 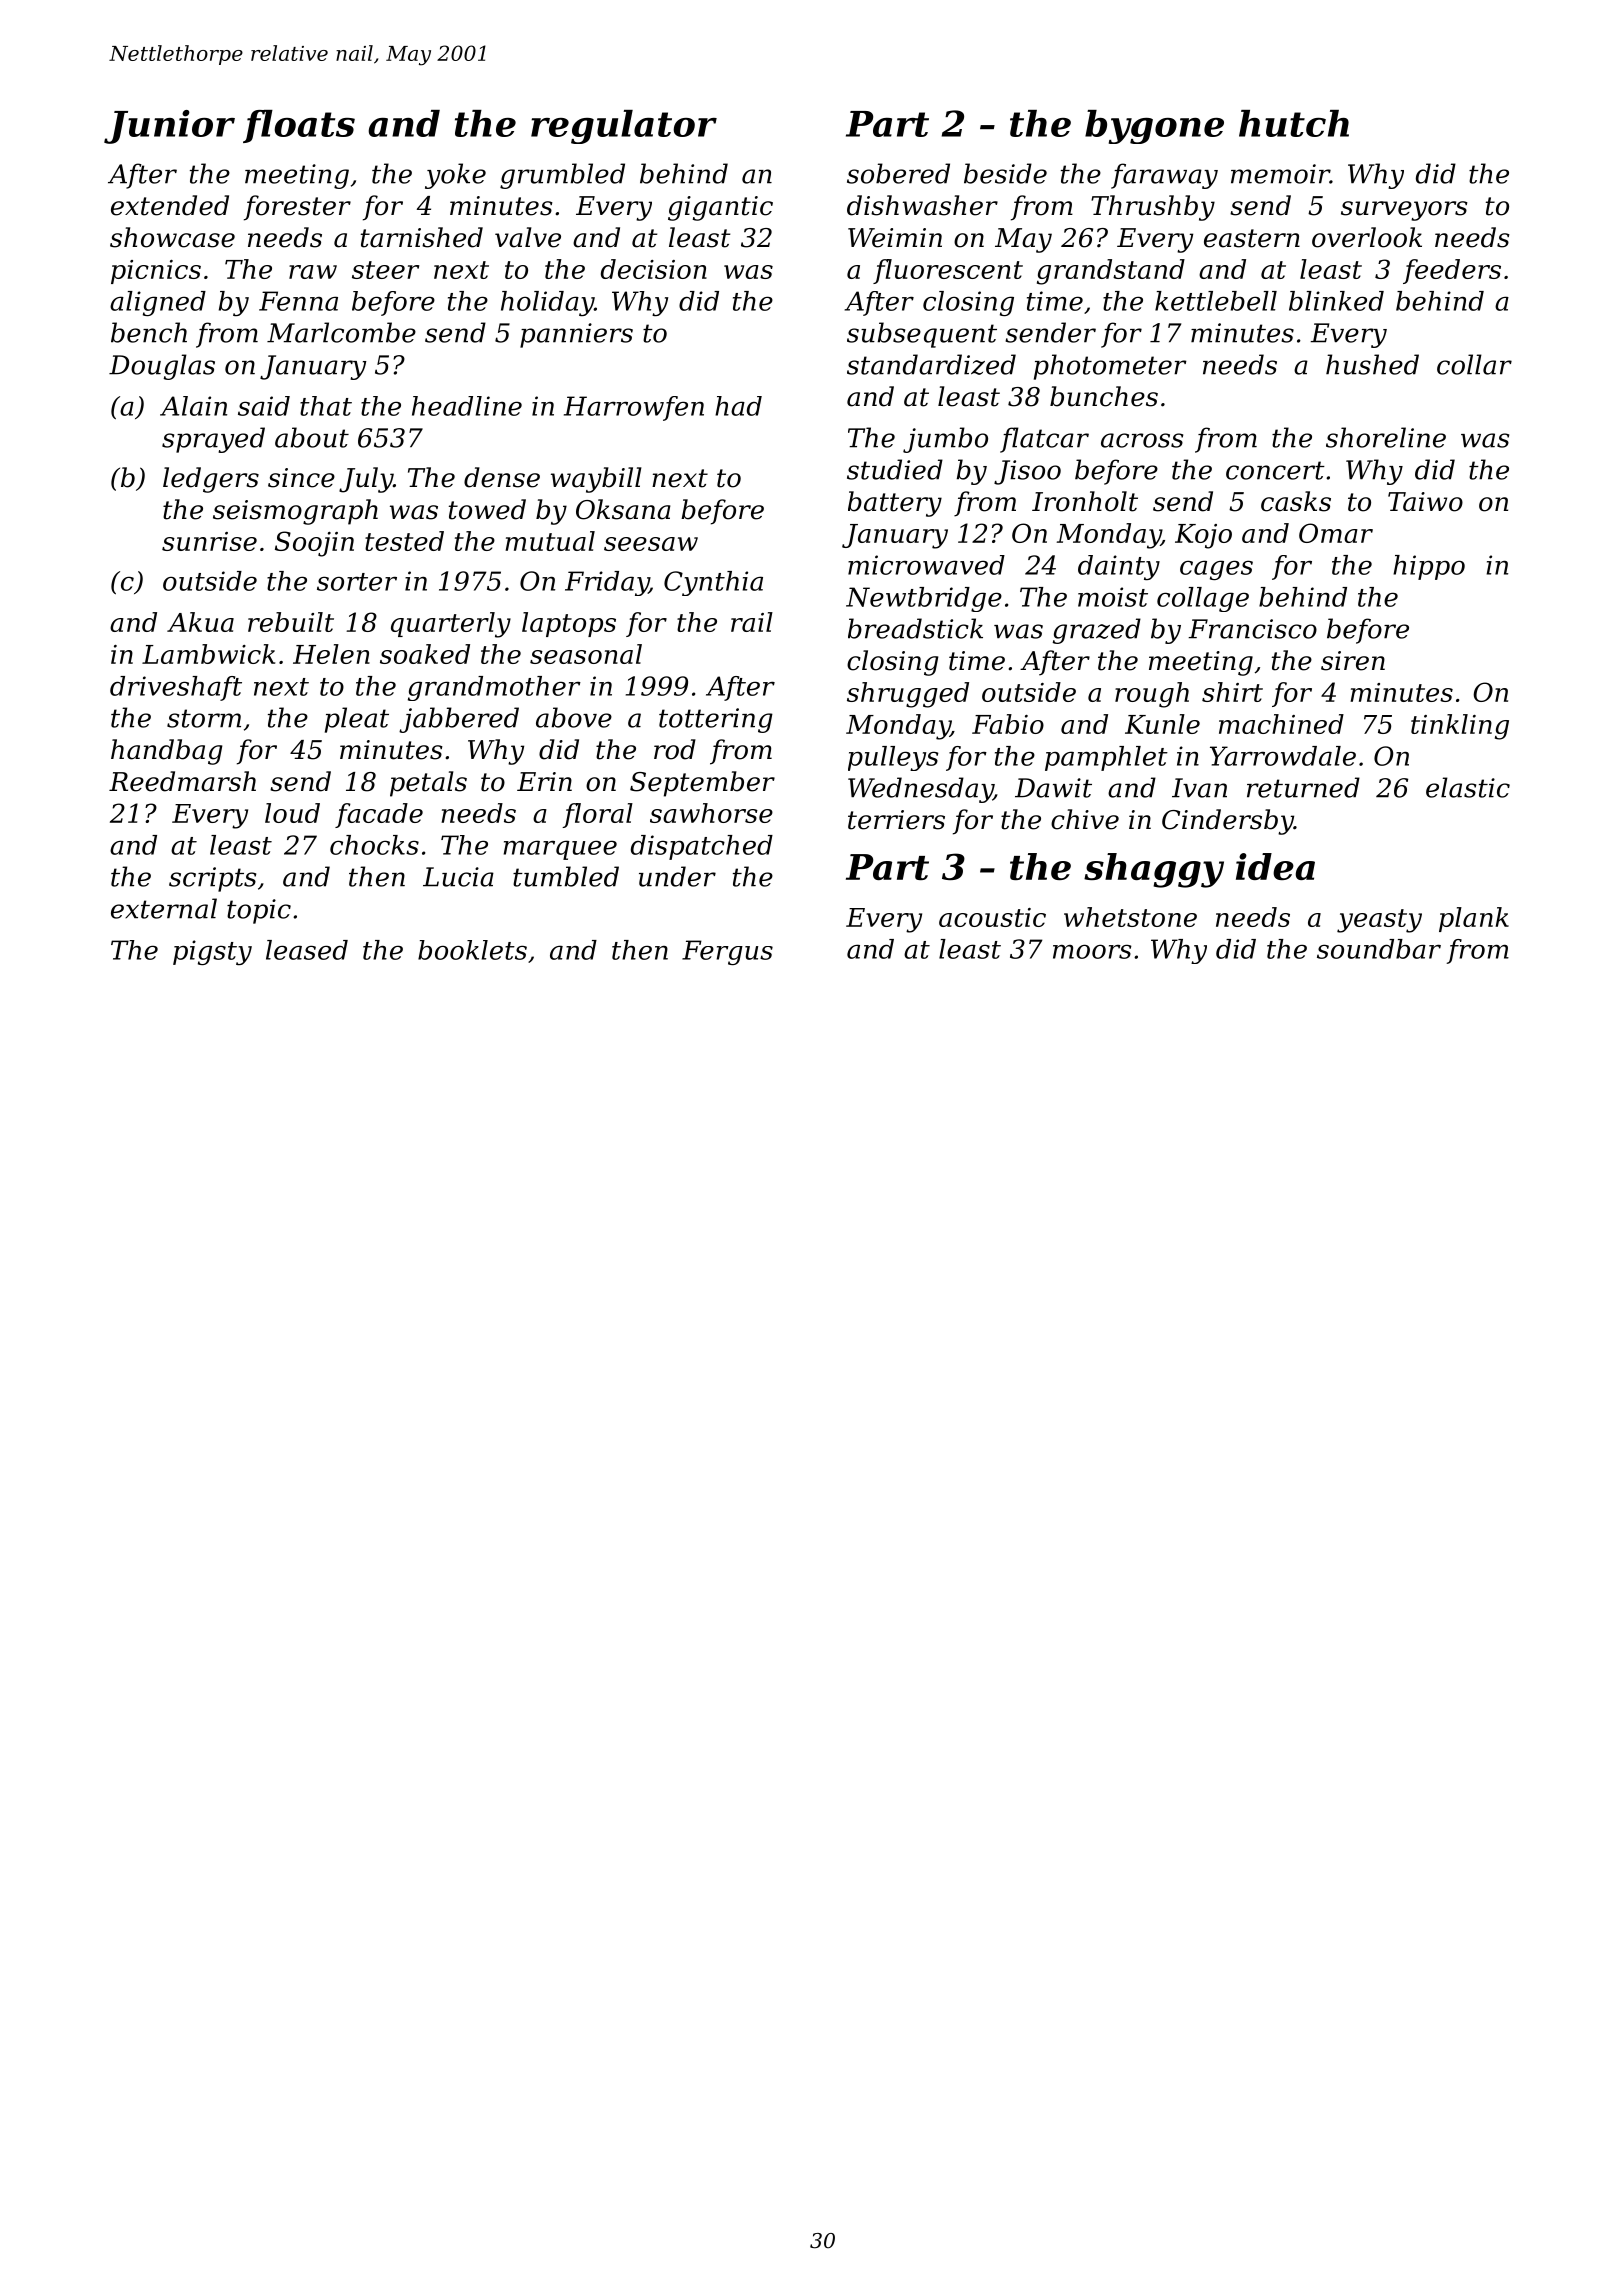 What do you see at coordinates (459, 720) in the document?
I see `jabbered` at bounding box center [459, 720].
